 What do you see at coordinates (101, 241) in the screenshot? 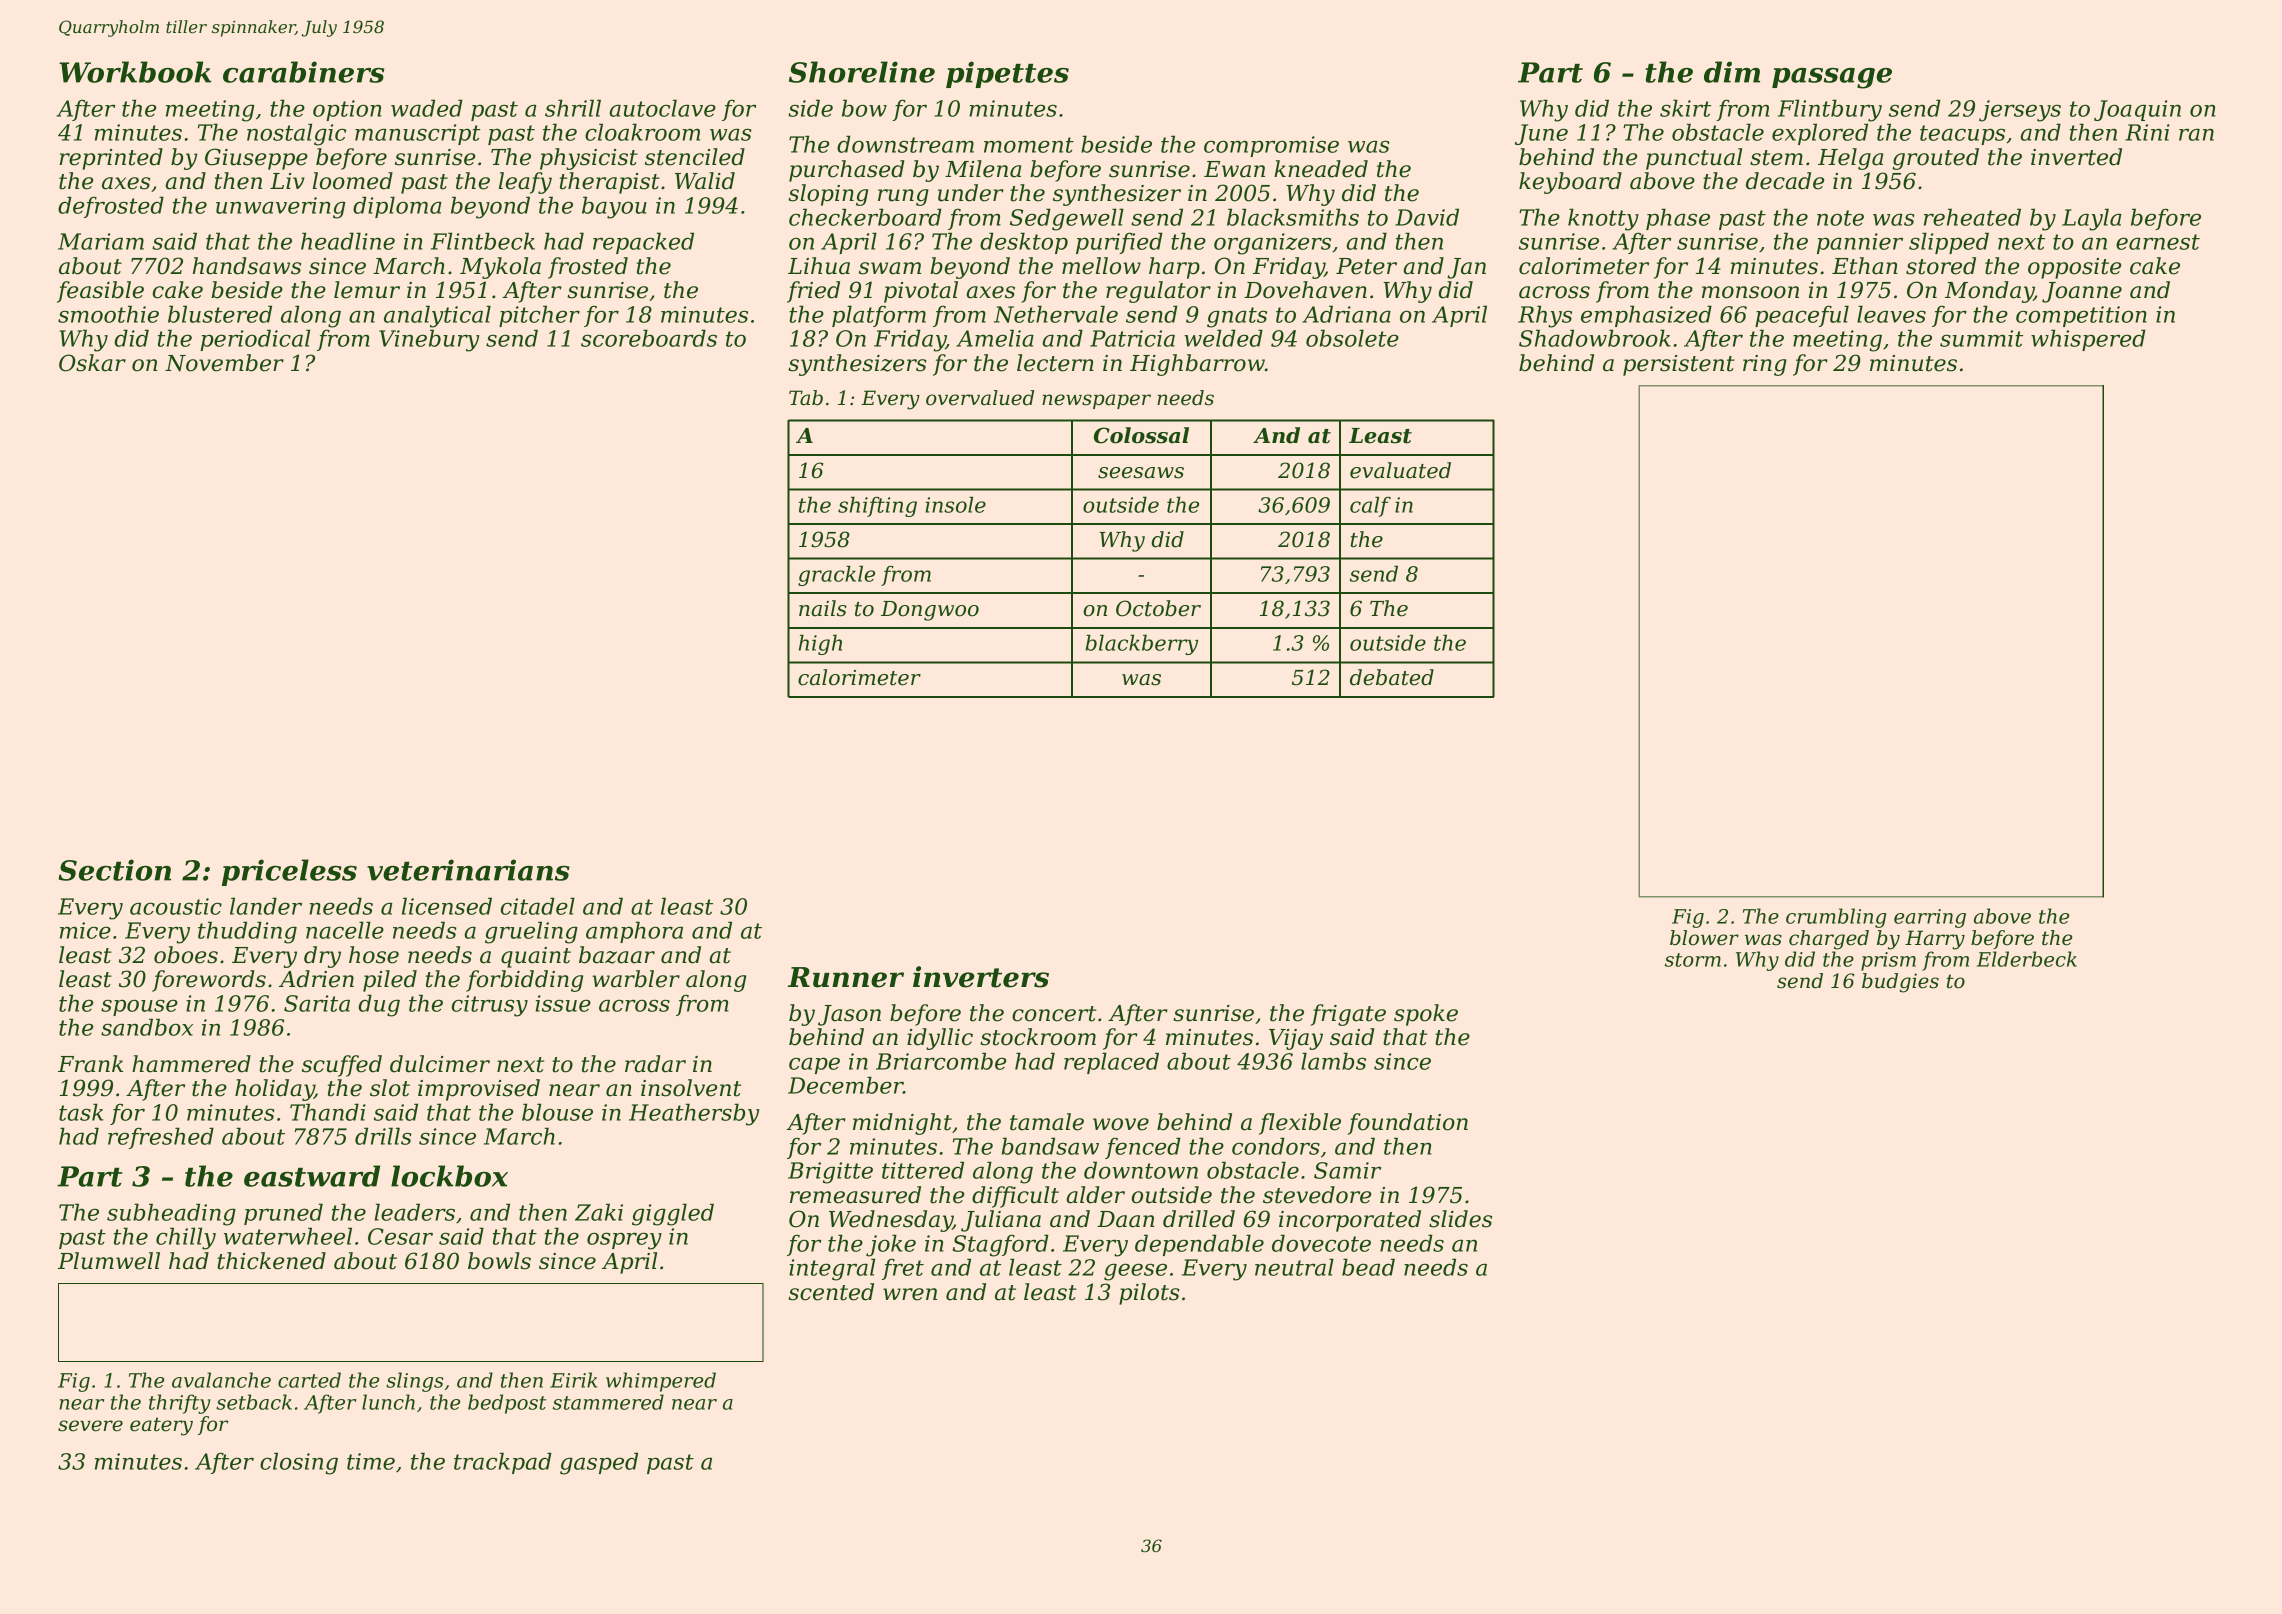
I see `Mariam` at bounding box center [101, 241].
